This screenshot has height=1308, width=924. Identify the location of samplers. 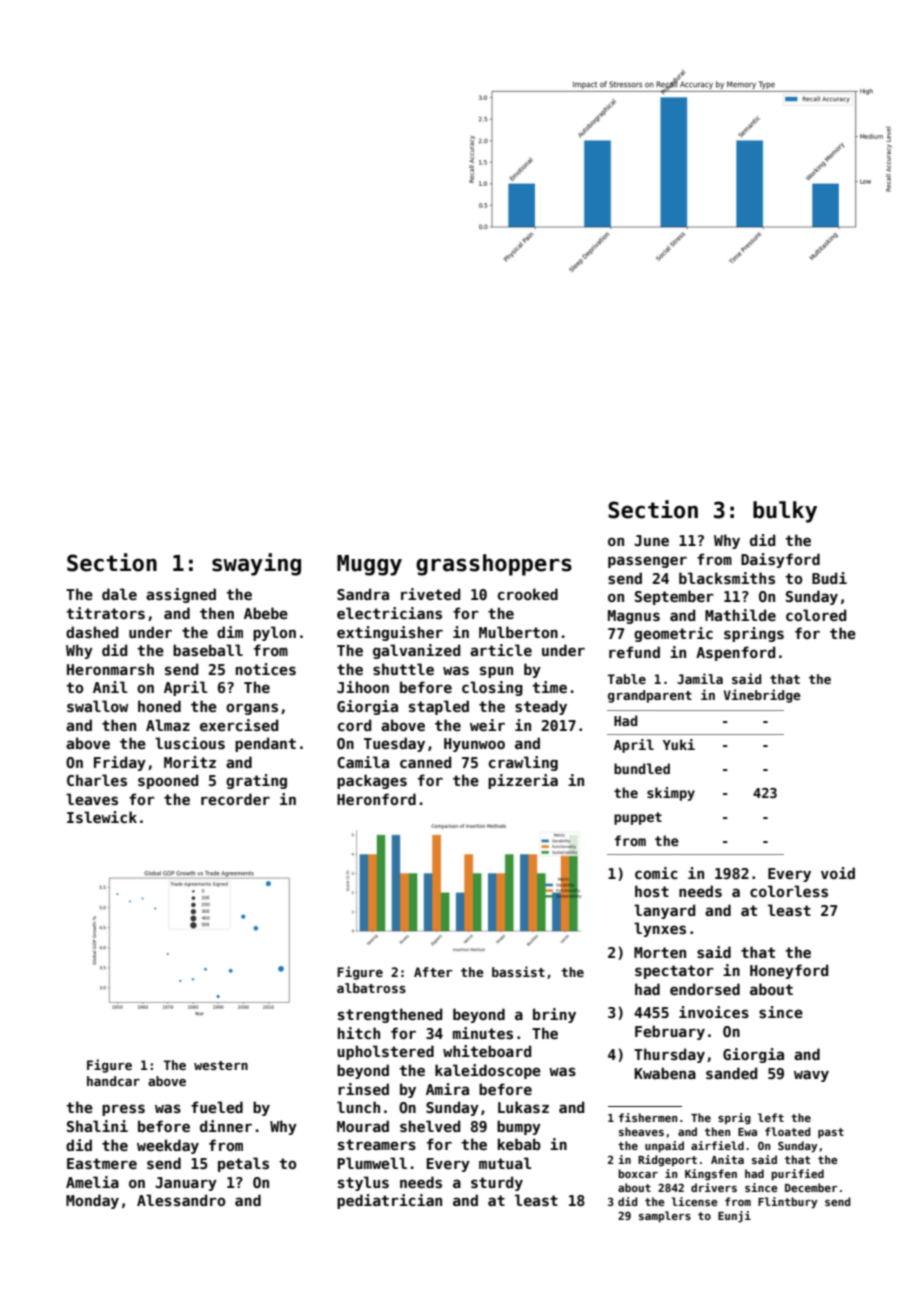
(665, 1217).
